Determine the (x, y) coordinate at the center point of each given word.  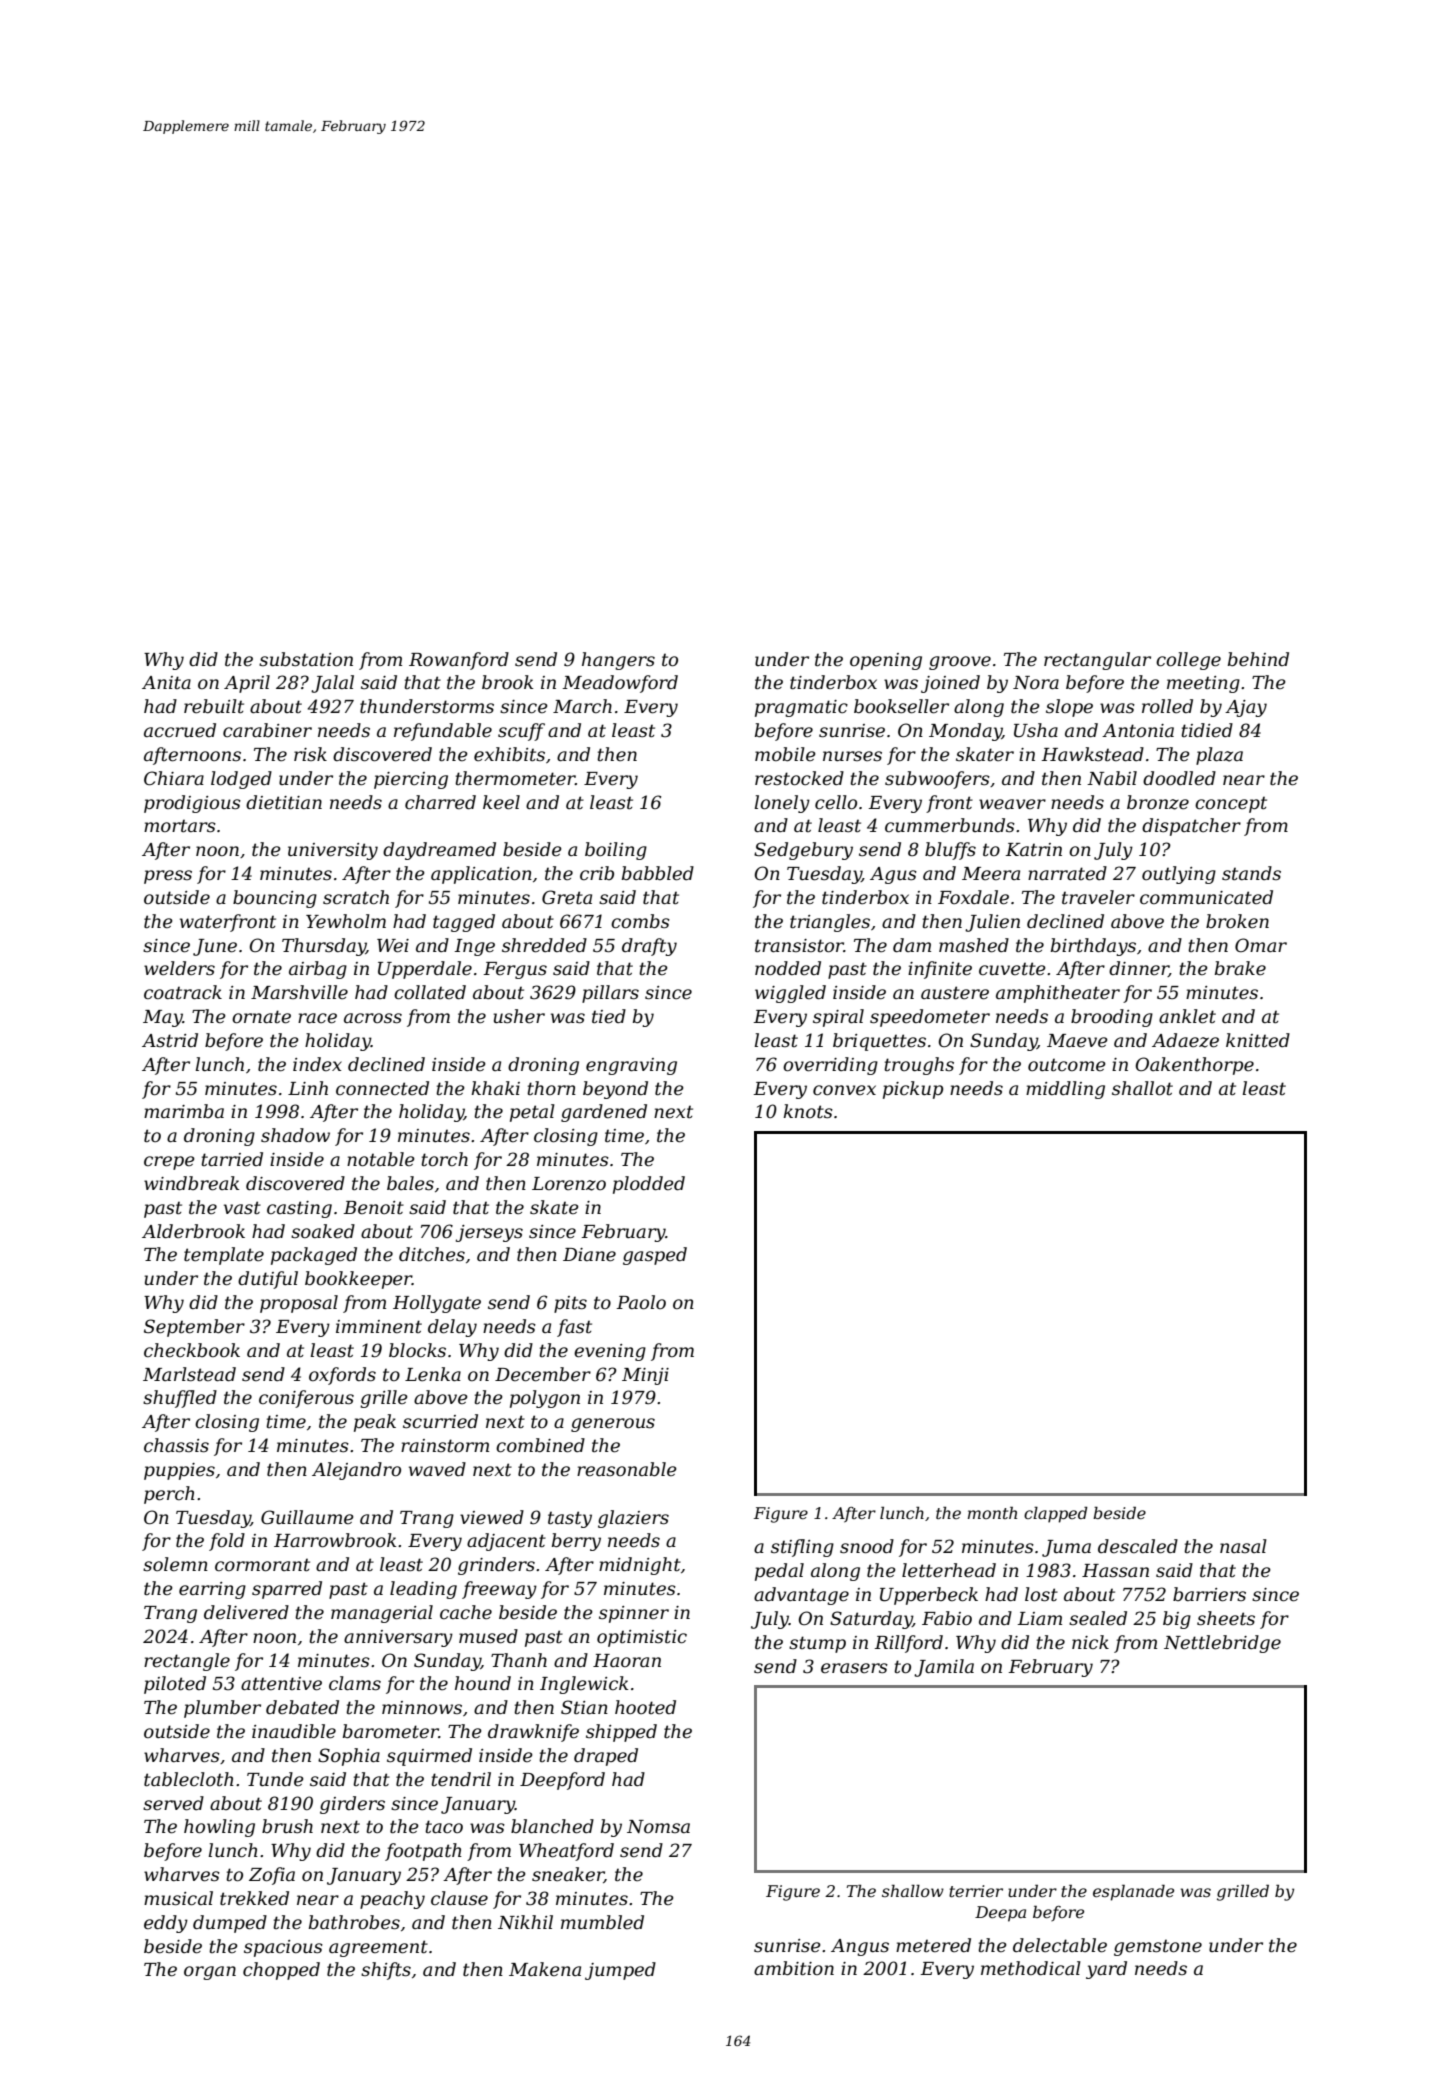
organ (210, 1973)
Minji (645, 1376)
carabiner (267, 730)
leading (423, 1590)
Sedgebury (803, 851)
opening (886, 661)
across (373, 1018)
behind (1258, 659)
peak (375, 1423)
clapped (1056, 1515)
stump (817, 1644)
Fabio (947, 1618)
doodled (1179, 778)
